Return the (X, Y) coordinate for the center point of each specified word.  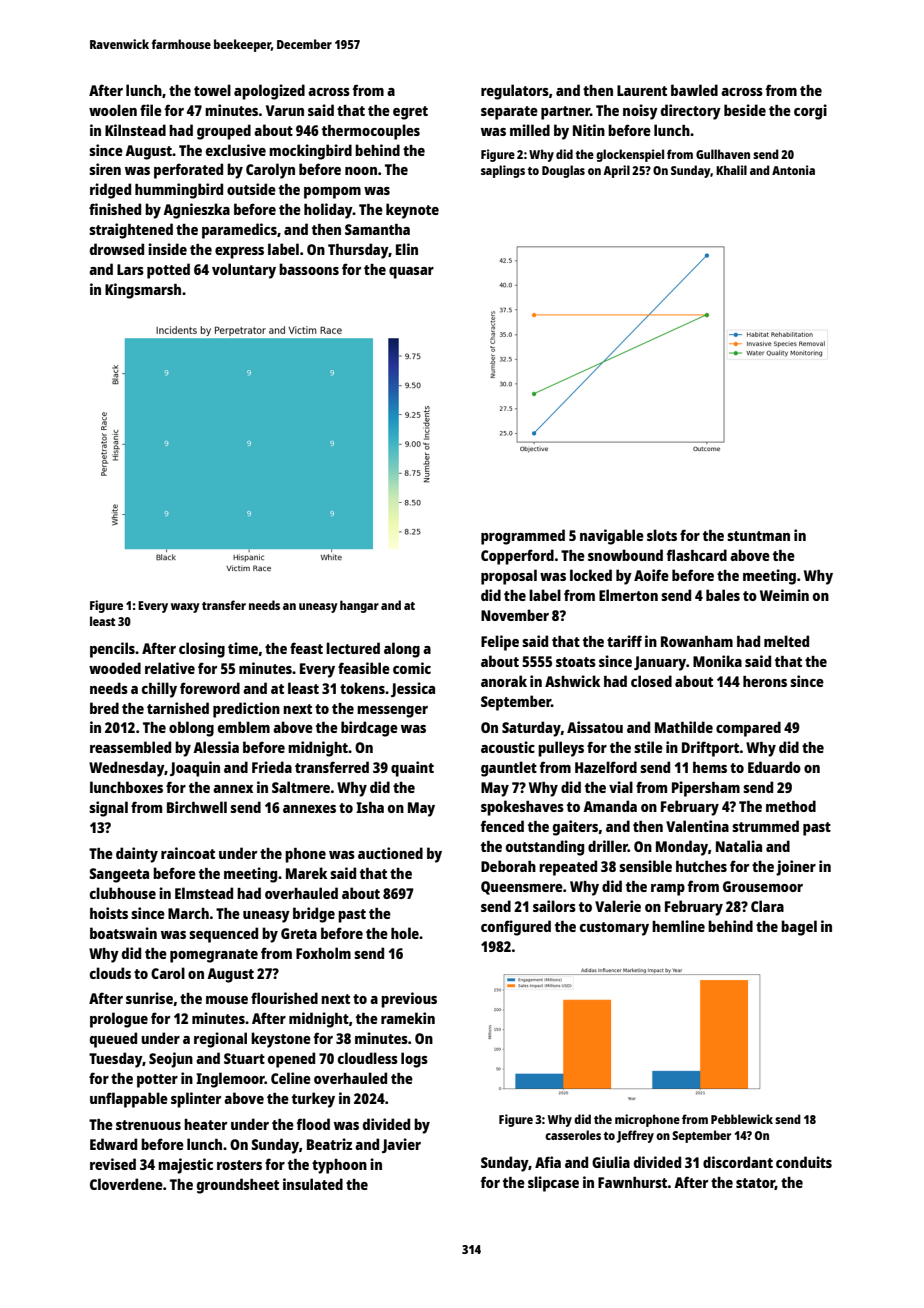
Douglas (563, 171)
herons (765, 681)
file (151, 110)
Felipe (500, 643)
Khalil (731, 170)
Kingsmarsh (143, 291)
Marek (306, 873)
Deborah (508, 866)
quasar (411, 273)
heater (205, 1124)
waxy (185, 608)
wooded (115, 668)
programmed (523, 537)
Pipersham (706, 789)
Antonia (793, 170)
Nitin (589, 130)
